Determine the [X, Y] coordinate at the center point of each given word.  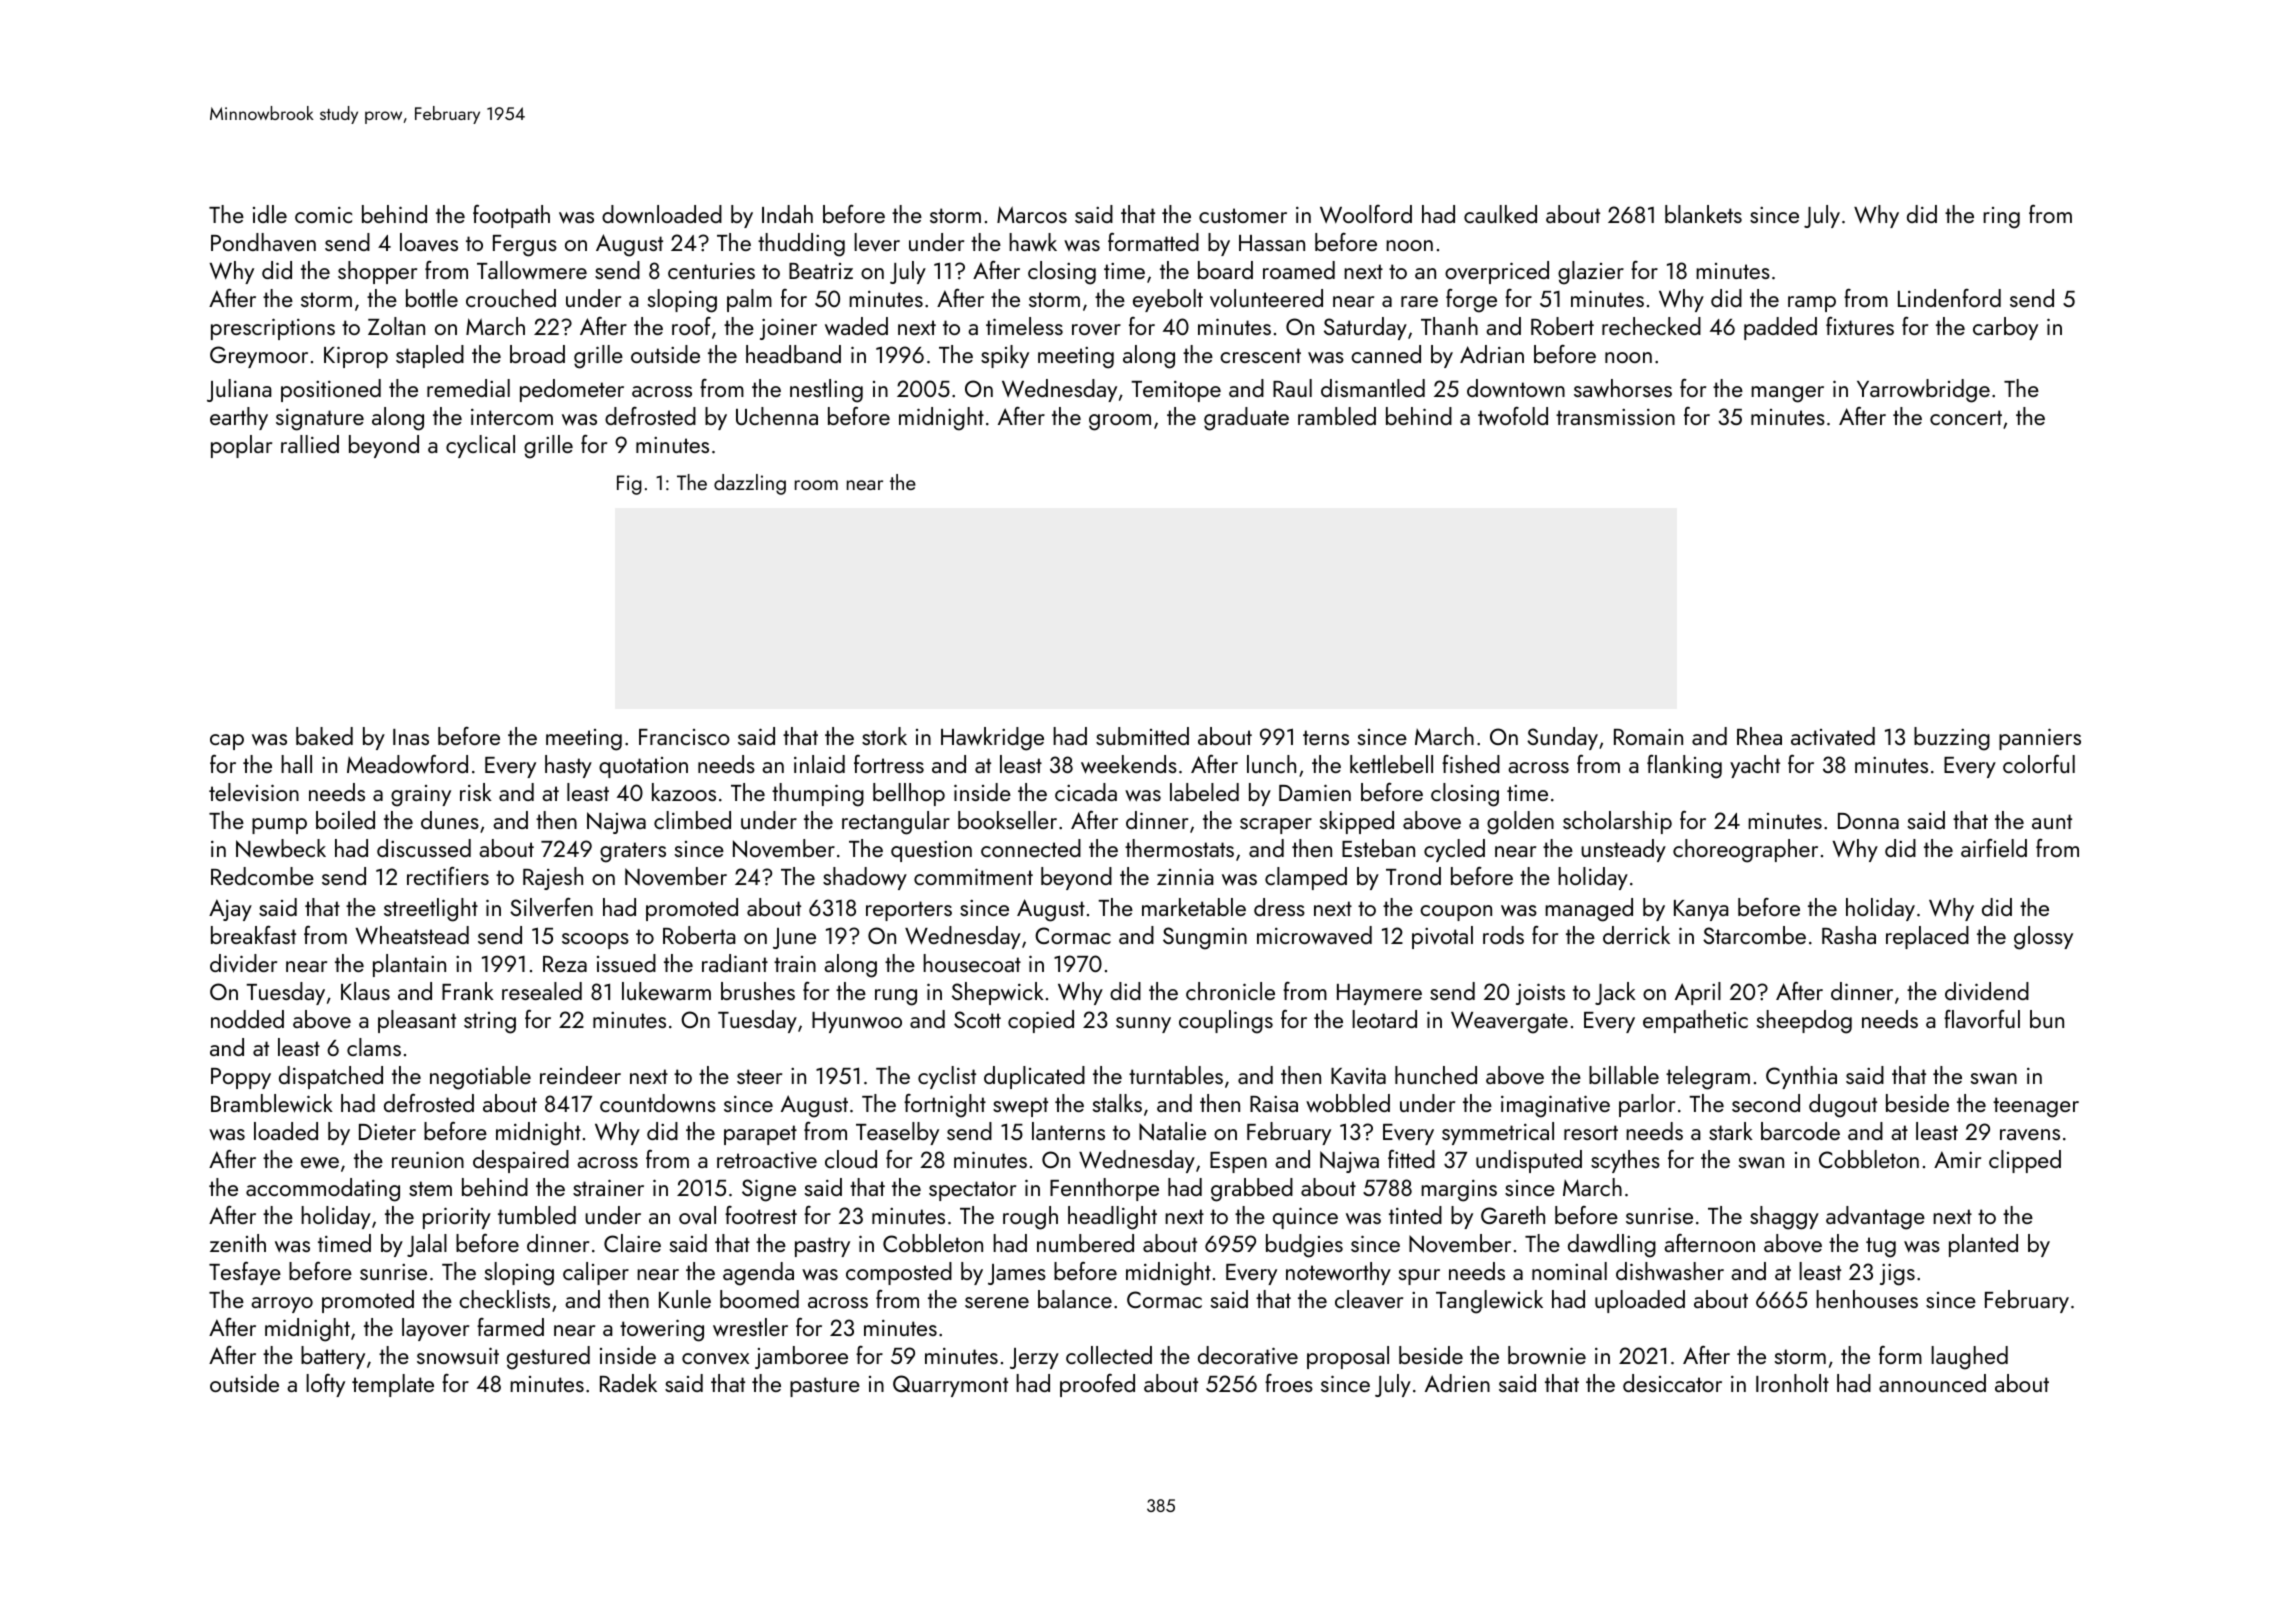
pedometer [572, 390]
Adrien [1457, 1383]
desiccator [1672, 1383]
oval [697, 1215]
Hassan [1272, 243]
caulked [1500, 214]
